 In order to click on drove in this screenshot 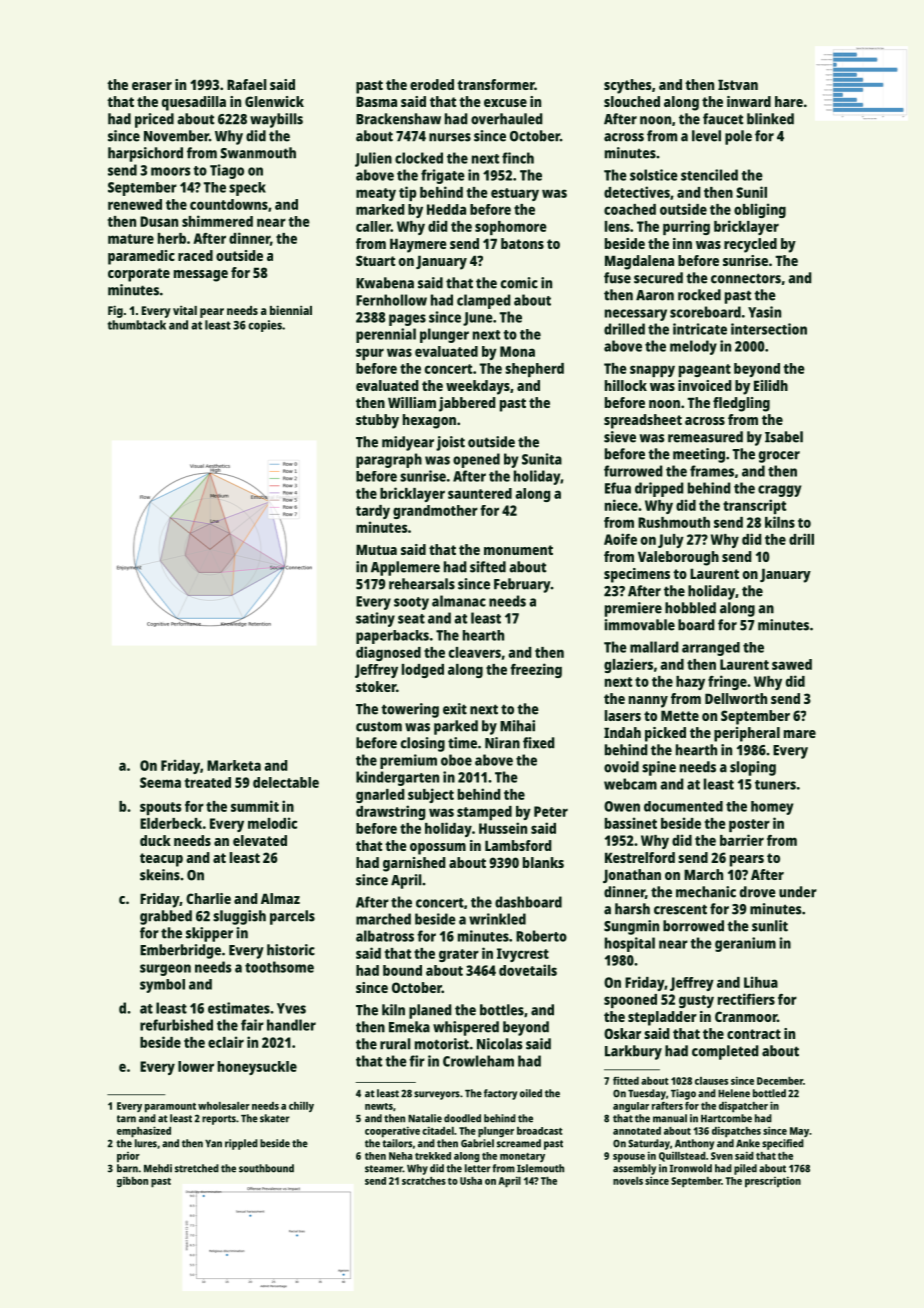, I will do `click(758, 892)`.
